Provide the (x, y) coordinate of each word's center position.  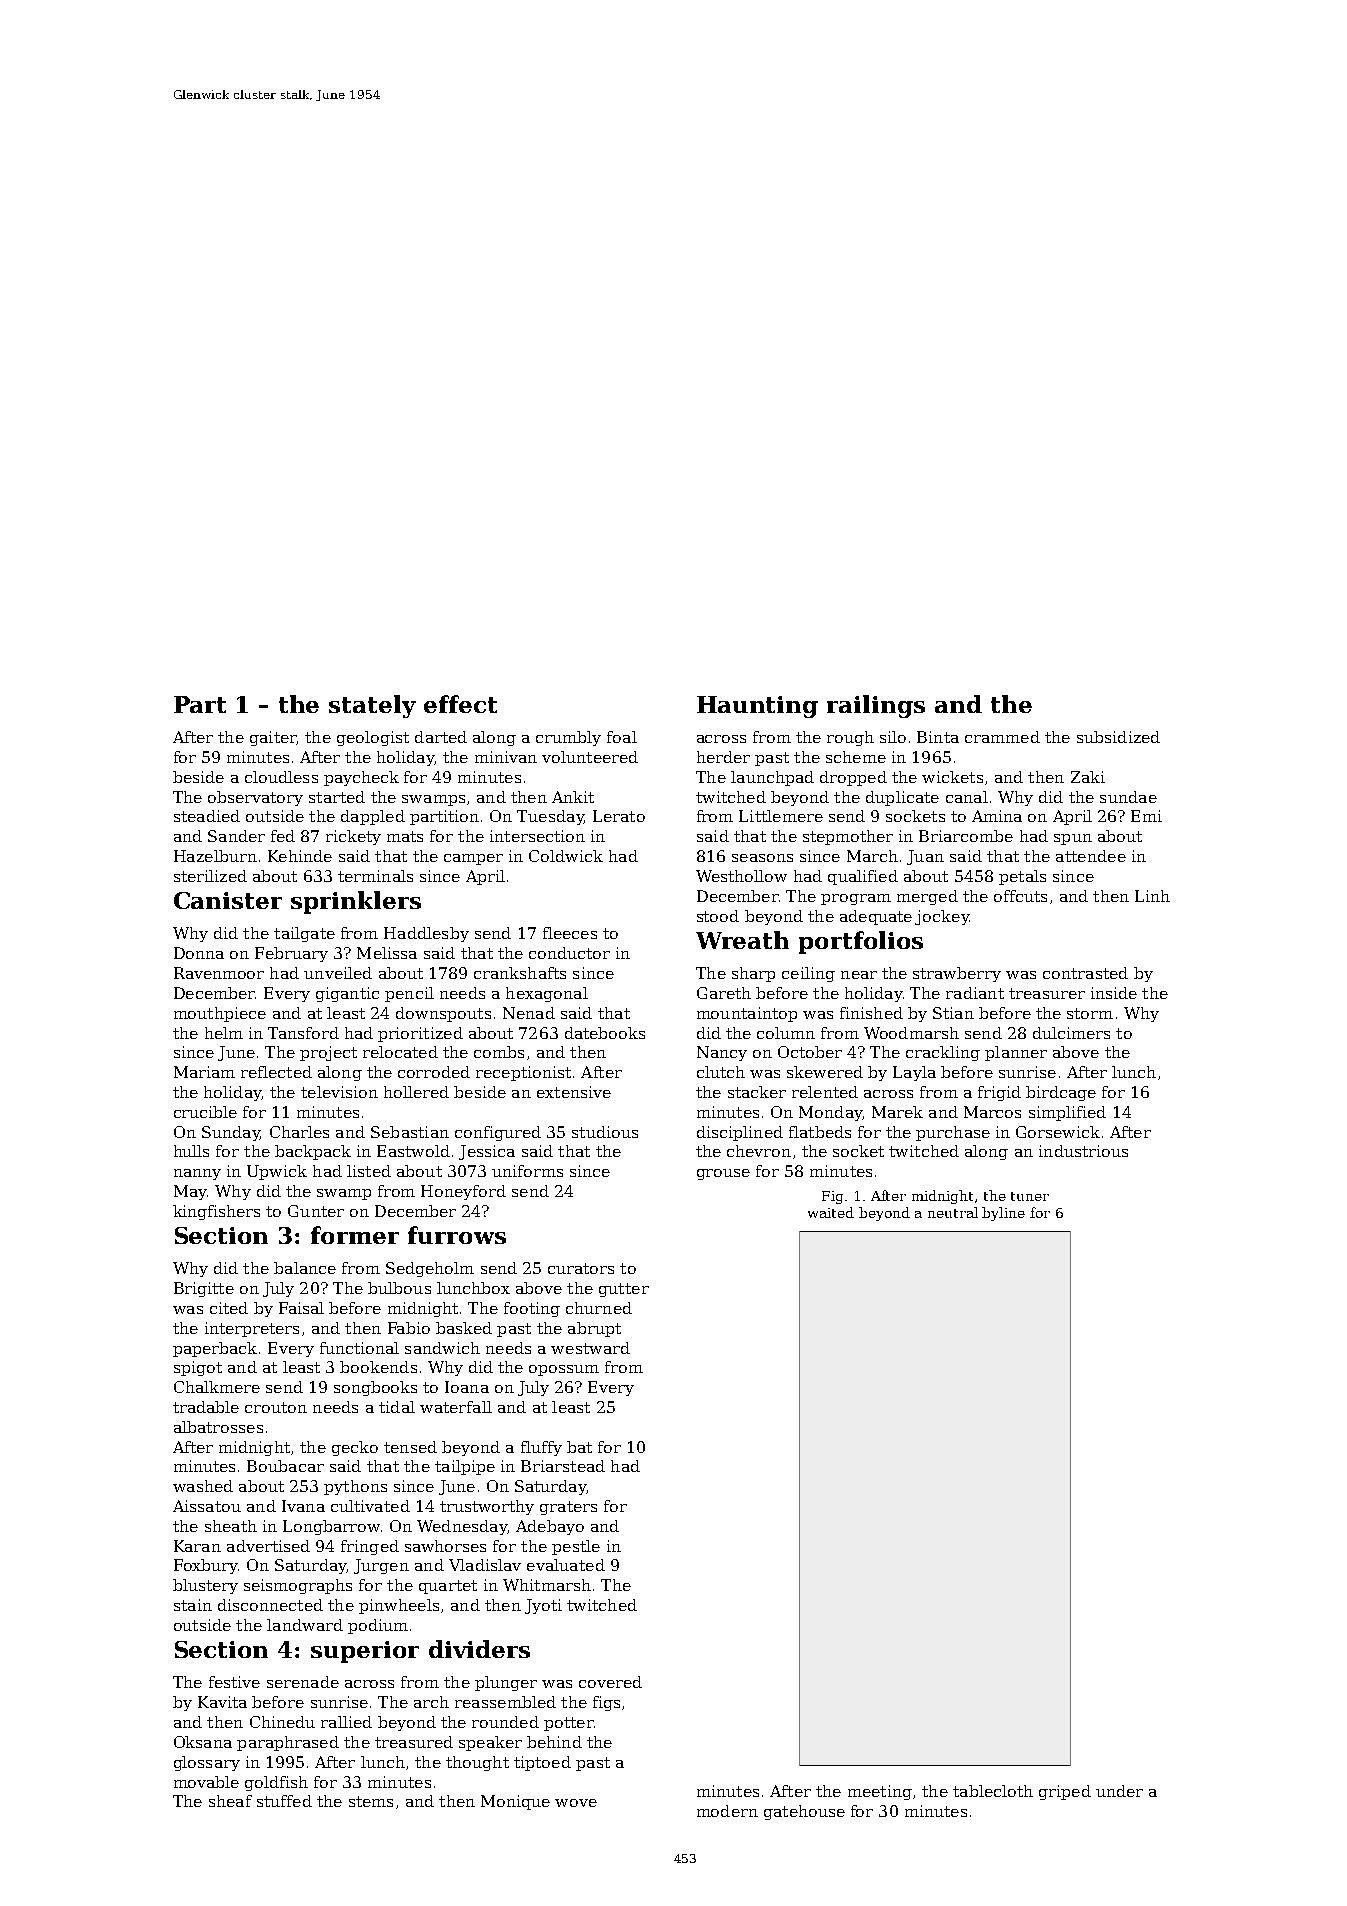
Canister (228, 900)
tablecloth (993, 1791)
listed (369, 1171)
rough (850, 738)
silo (893, 737)
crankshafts (520, 973)
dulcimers (1071, 1033)
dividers (479, 1649)
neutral (953, 1212)
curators (581, 1268)
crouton (276, 1407)
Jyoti (543, 1606)
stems (371, 1801)
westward (590, 1348)
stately (372, 706)
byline (1003, 1214)
